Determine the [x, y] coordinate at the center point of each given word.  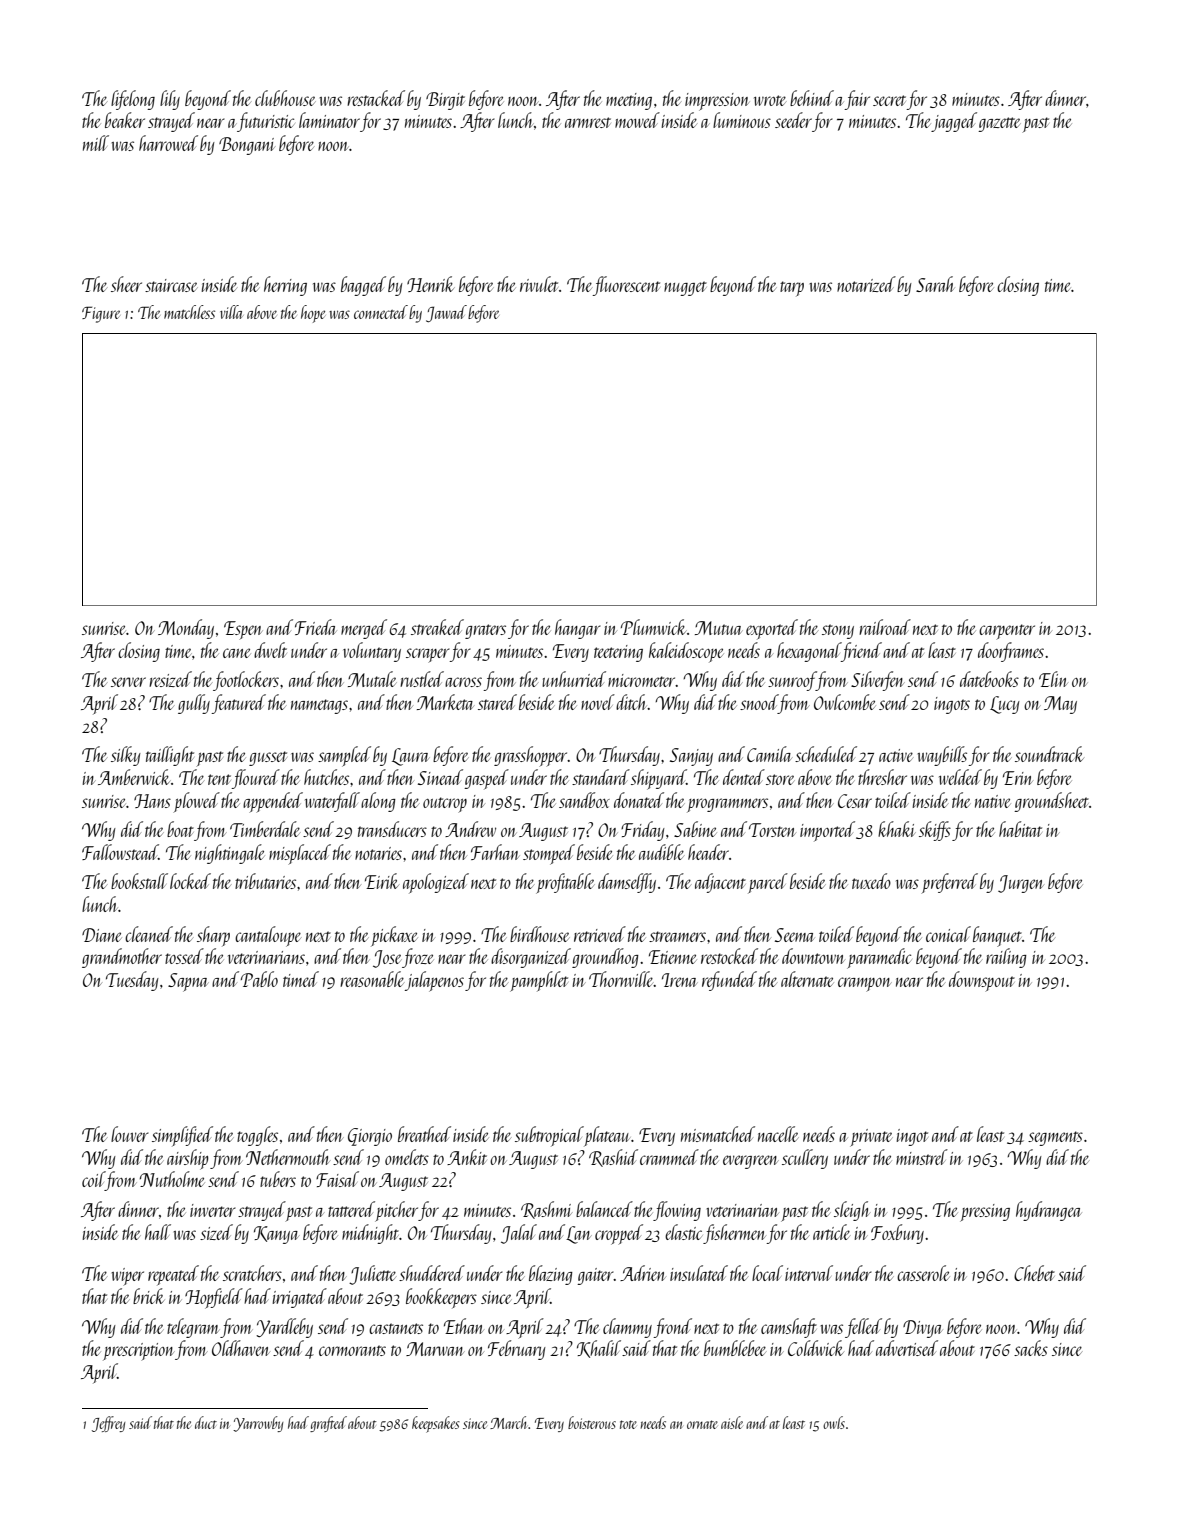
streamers [677, 936]
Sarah [935, 284]
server [128, 682]
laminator [329, 120]
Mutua [719, 628]
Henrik [431, 284]
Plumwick [654, 627]
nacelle [778, 1134]
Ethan [464, 1326]
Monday [186, 629]
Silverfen [878, 681]
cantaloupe [268, 936]
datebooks [989, 679]
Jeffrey [108, 1424]
